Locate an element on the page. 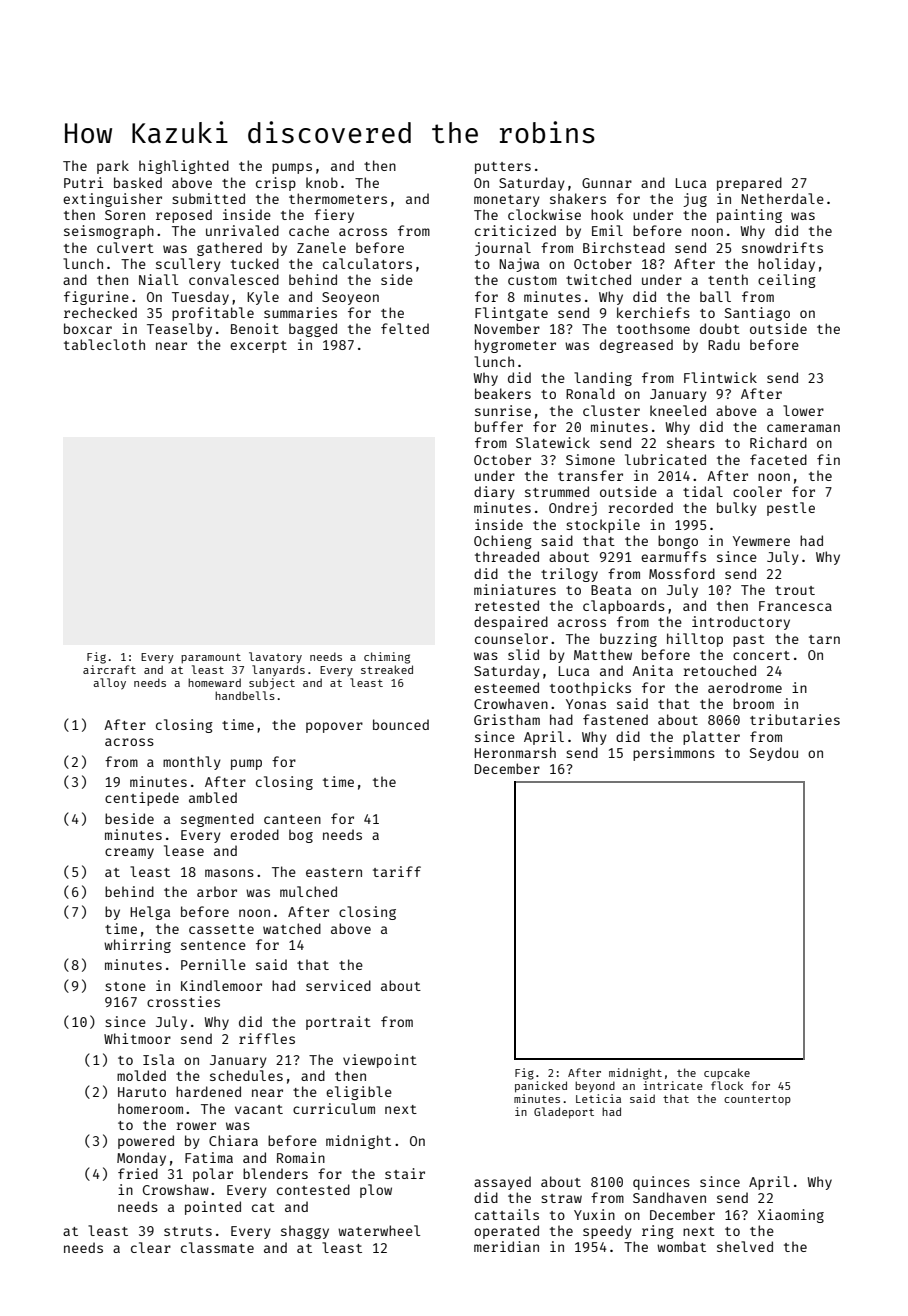 This image has width=908, height=1316. diary is located at coordinates (494, 493).
